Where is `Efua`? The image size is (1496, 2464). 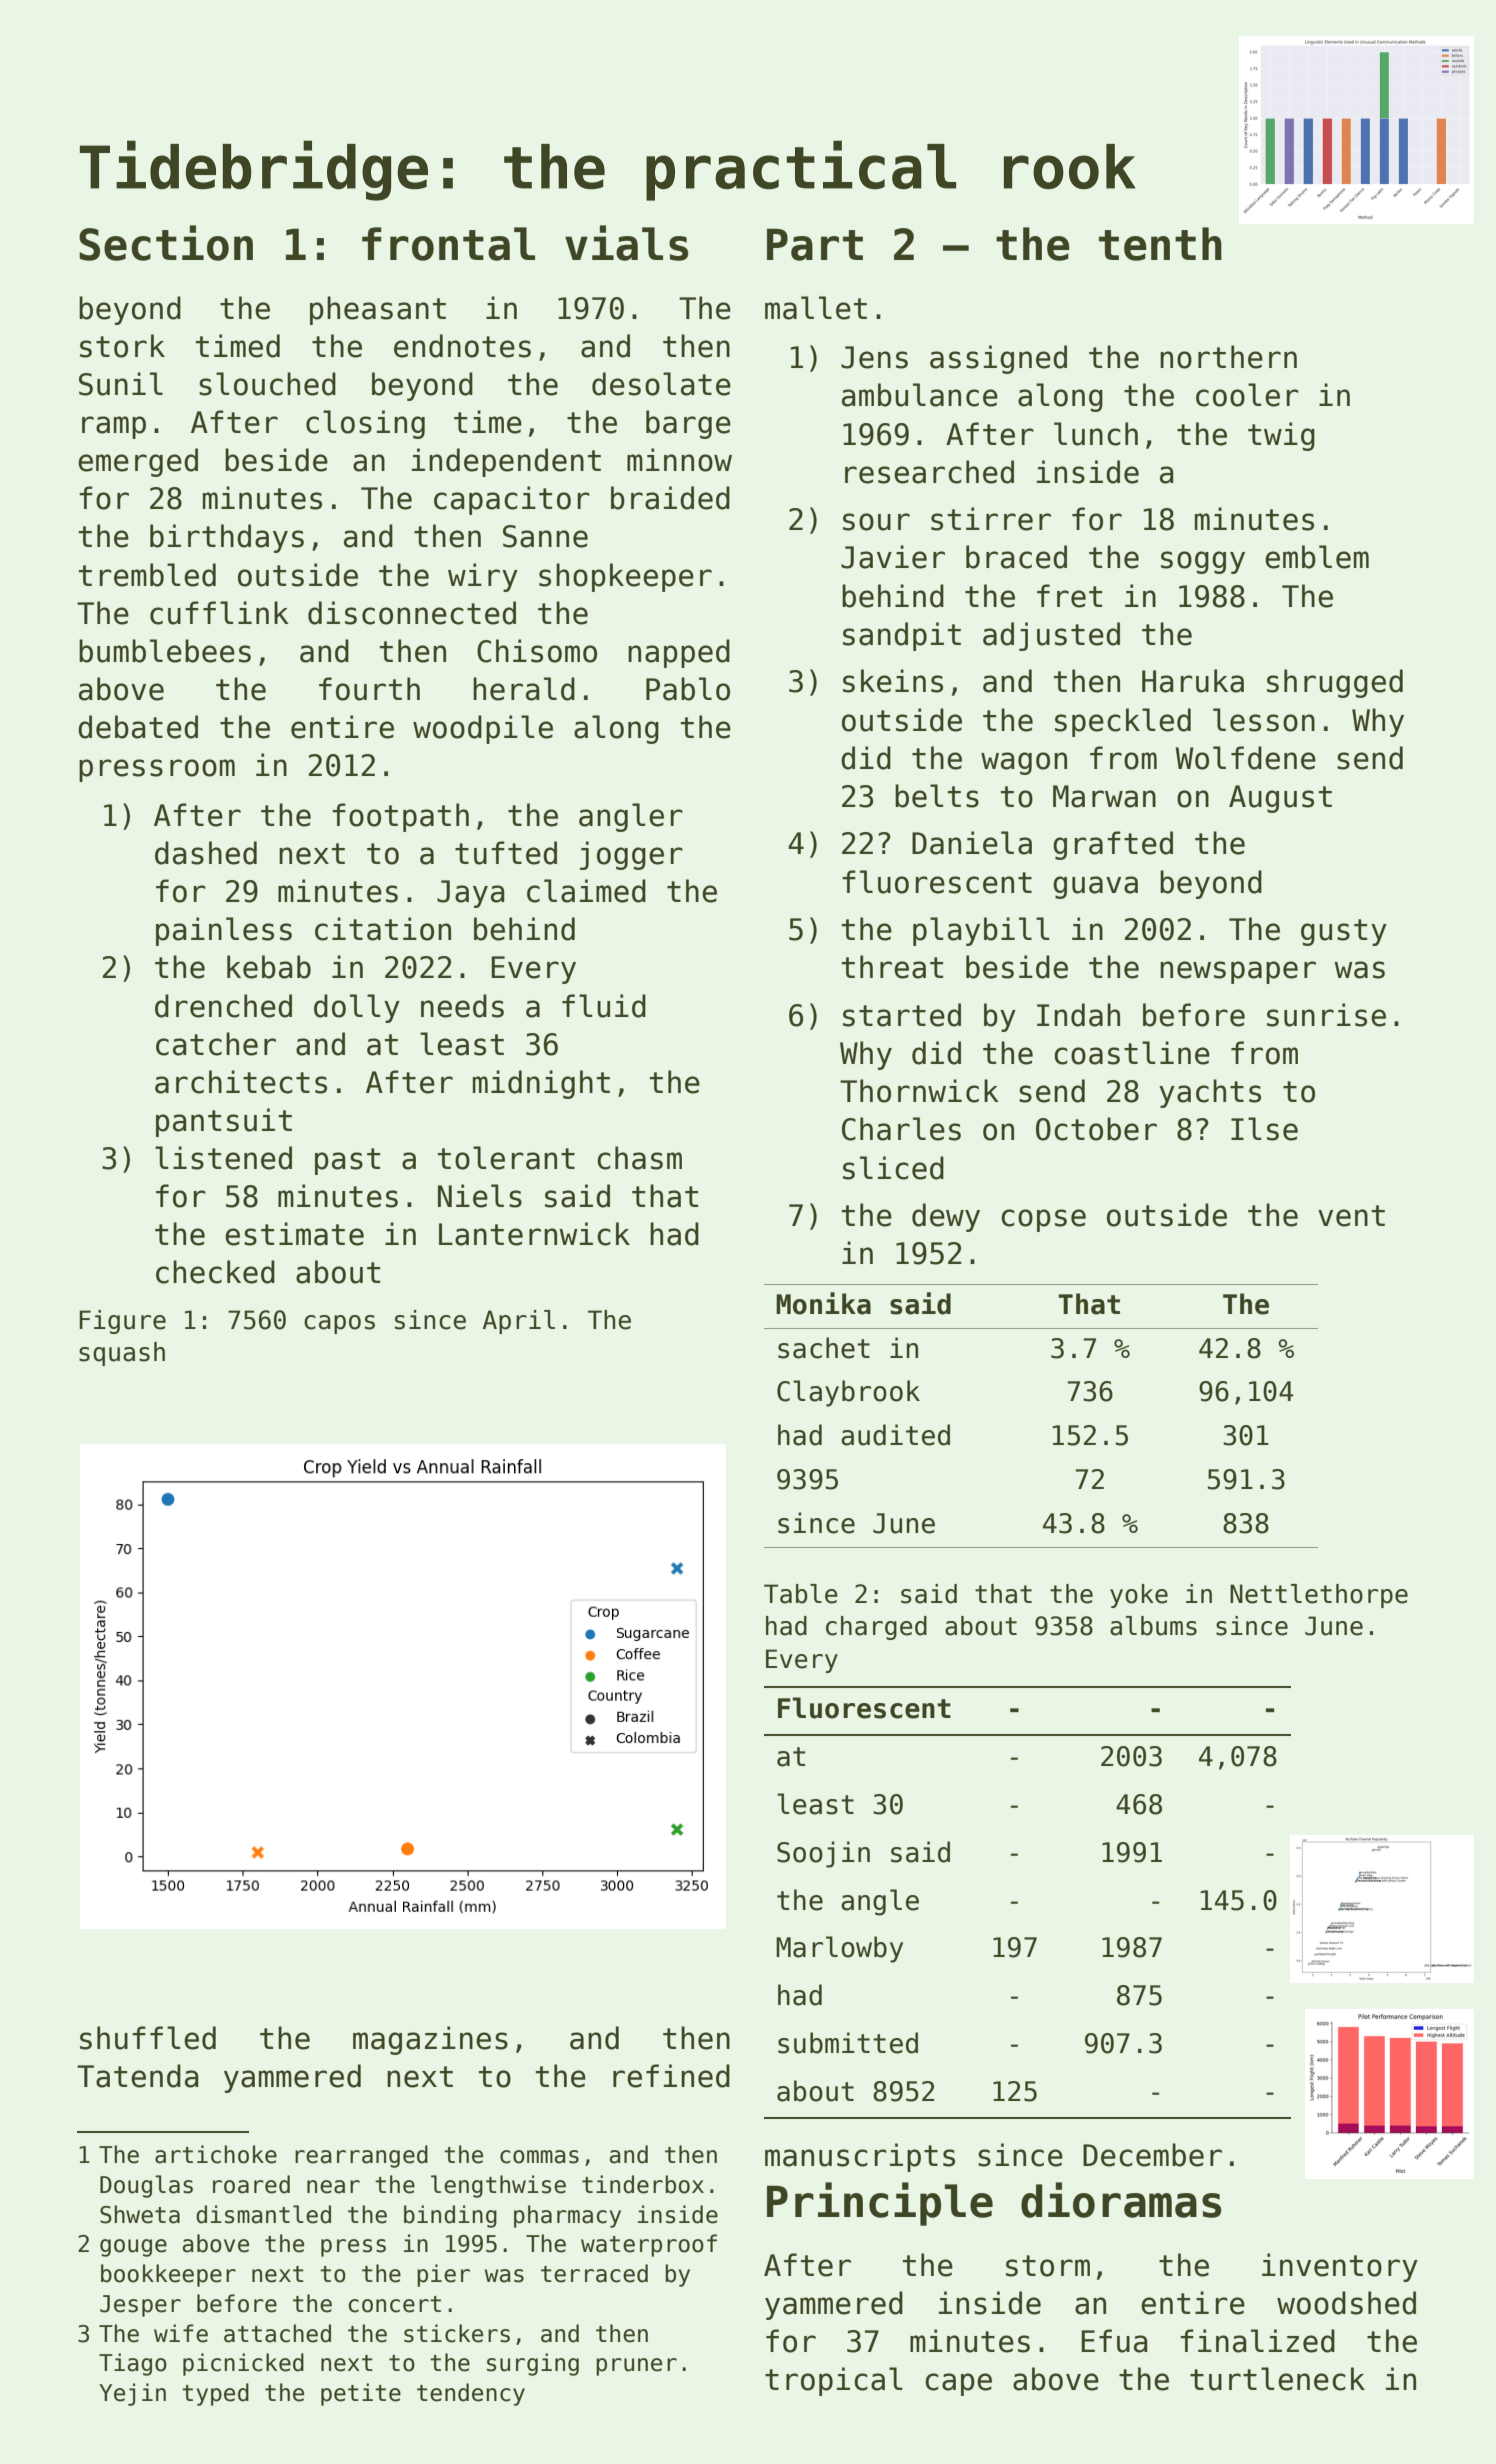
Efua is located at coordinates (1114, 2341).
